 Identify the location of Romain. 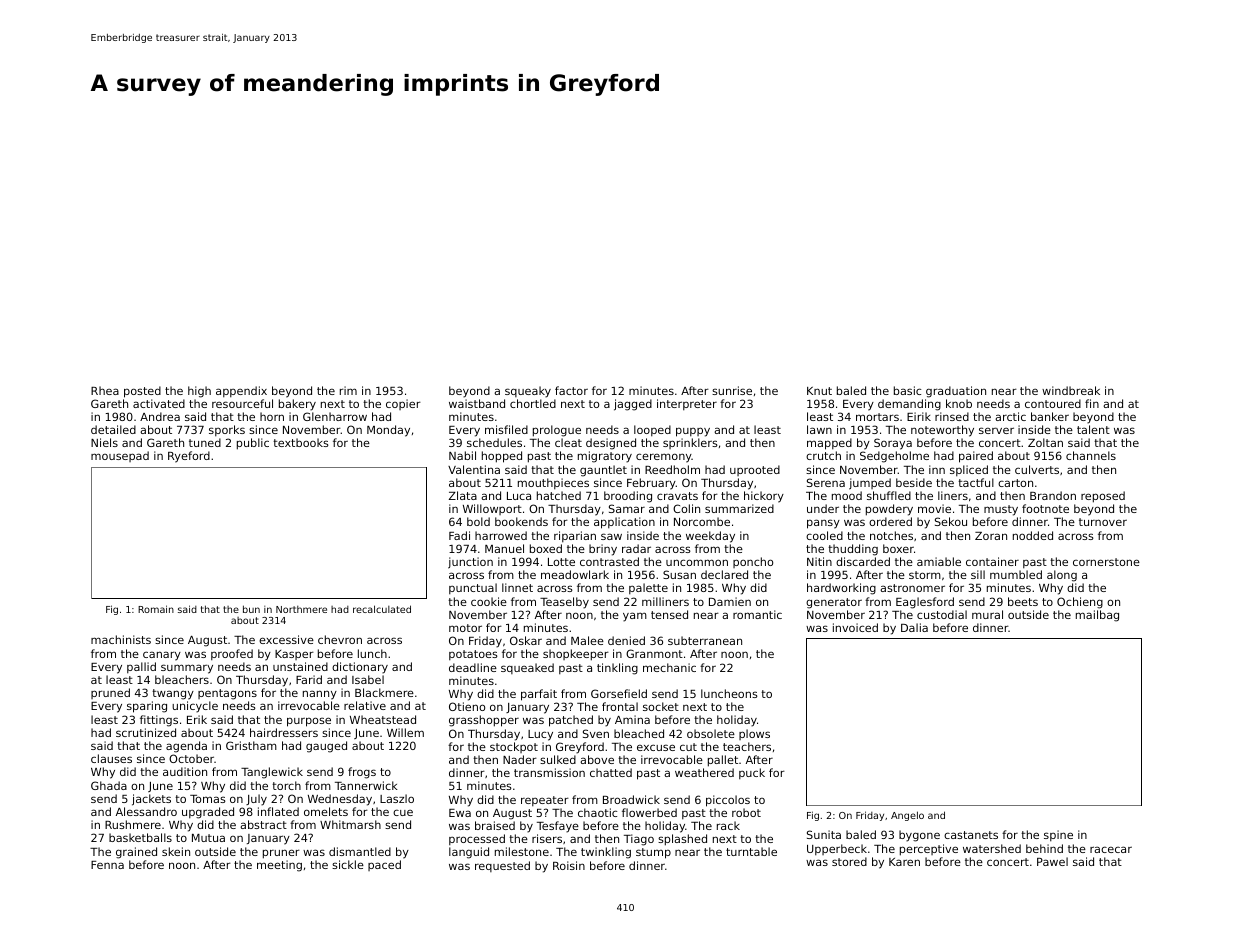
(156, 609).
